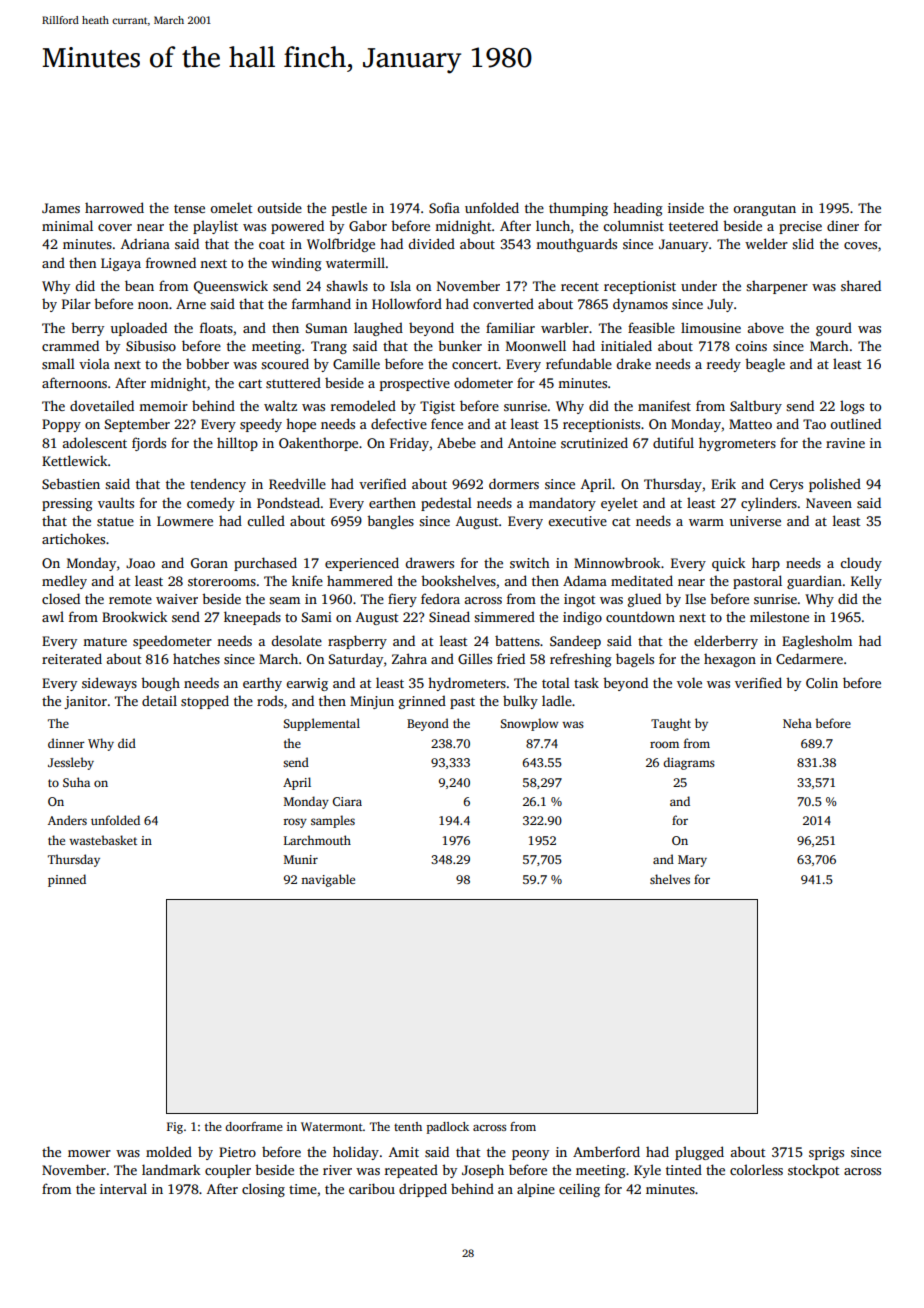 This page has width=924, height=1308. I want to click on tinted, so click(684, 1169).
